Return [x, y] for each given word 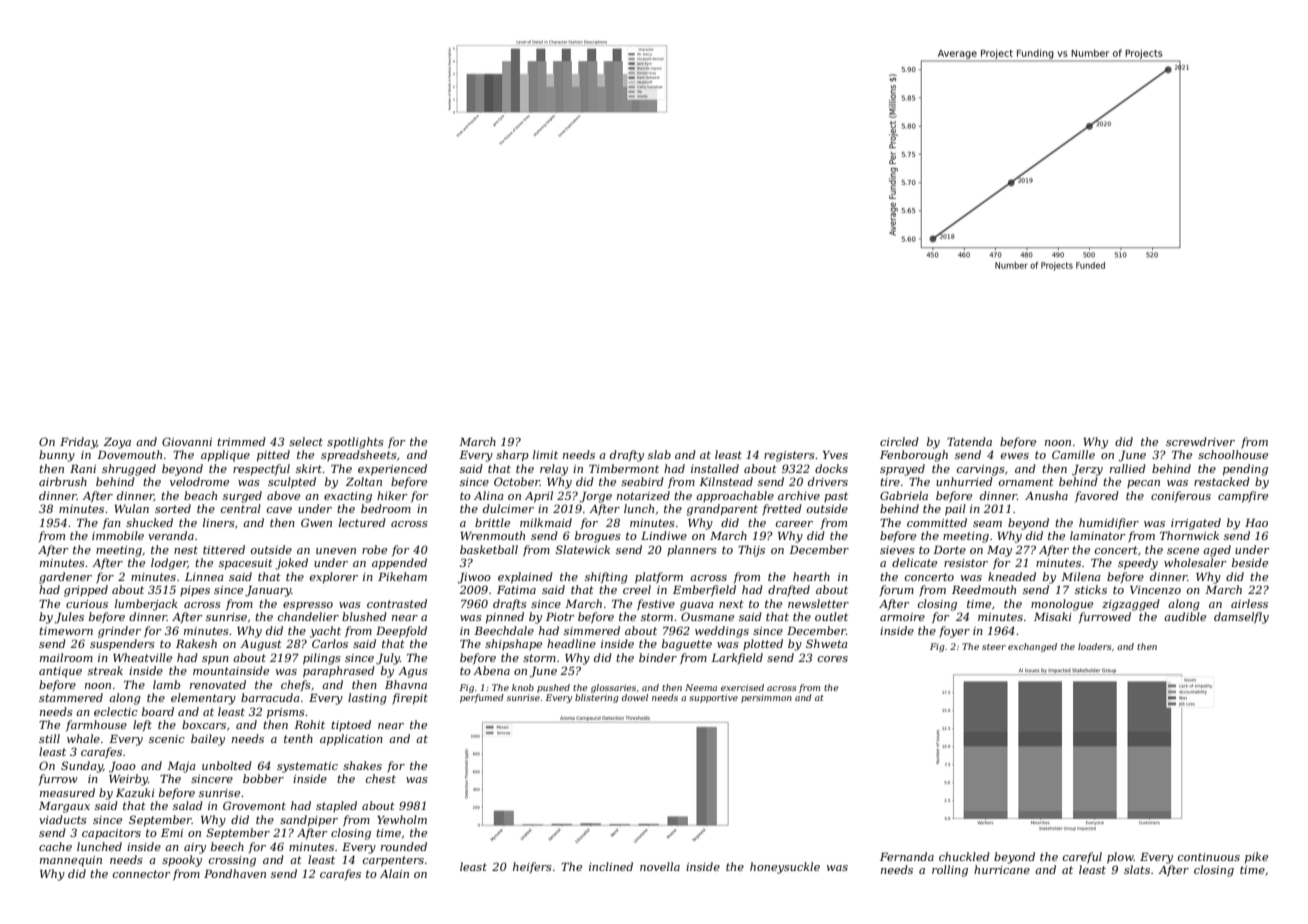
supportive [713, 698]
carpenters [393, 861]
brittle [492, 522]
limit [545, 454]
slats [1137, 869]
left [142, 725]
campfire [1243, 497]
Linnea [204, 577]
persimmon [766, 698]
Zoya [117, 443]
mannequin [71, 861]
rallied [1128, 468]
